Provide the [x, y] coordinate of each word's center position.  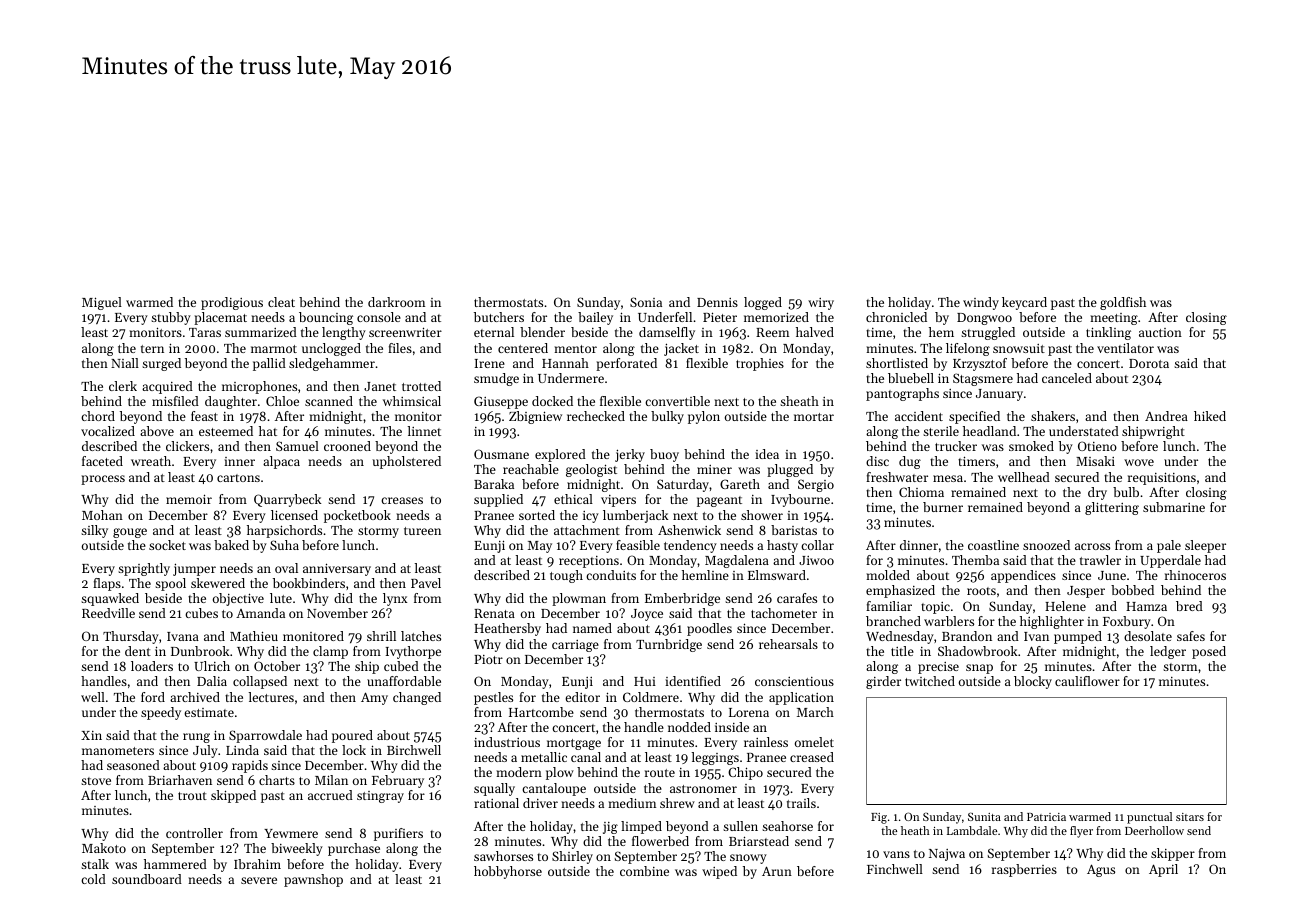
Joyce [647, 615]
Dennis [717, 302]
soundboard [147, 879]
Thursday [131, 637]
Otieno [1097, 446]
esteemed [226, 431]
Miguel [102, 303]
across [1092, 546]
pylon [704, 417]
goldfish [1123, 303]
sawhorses [503, 856]
